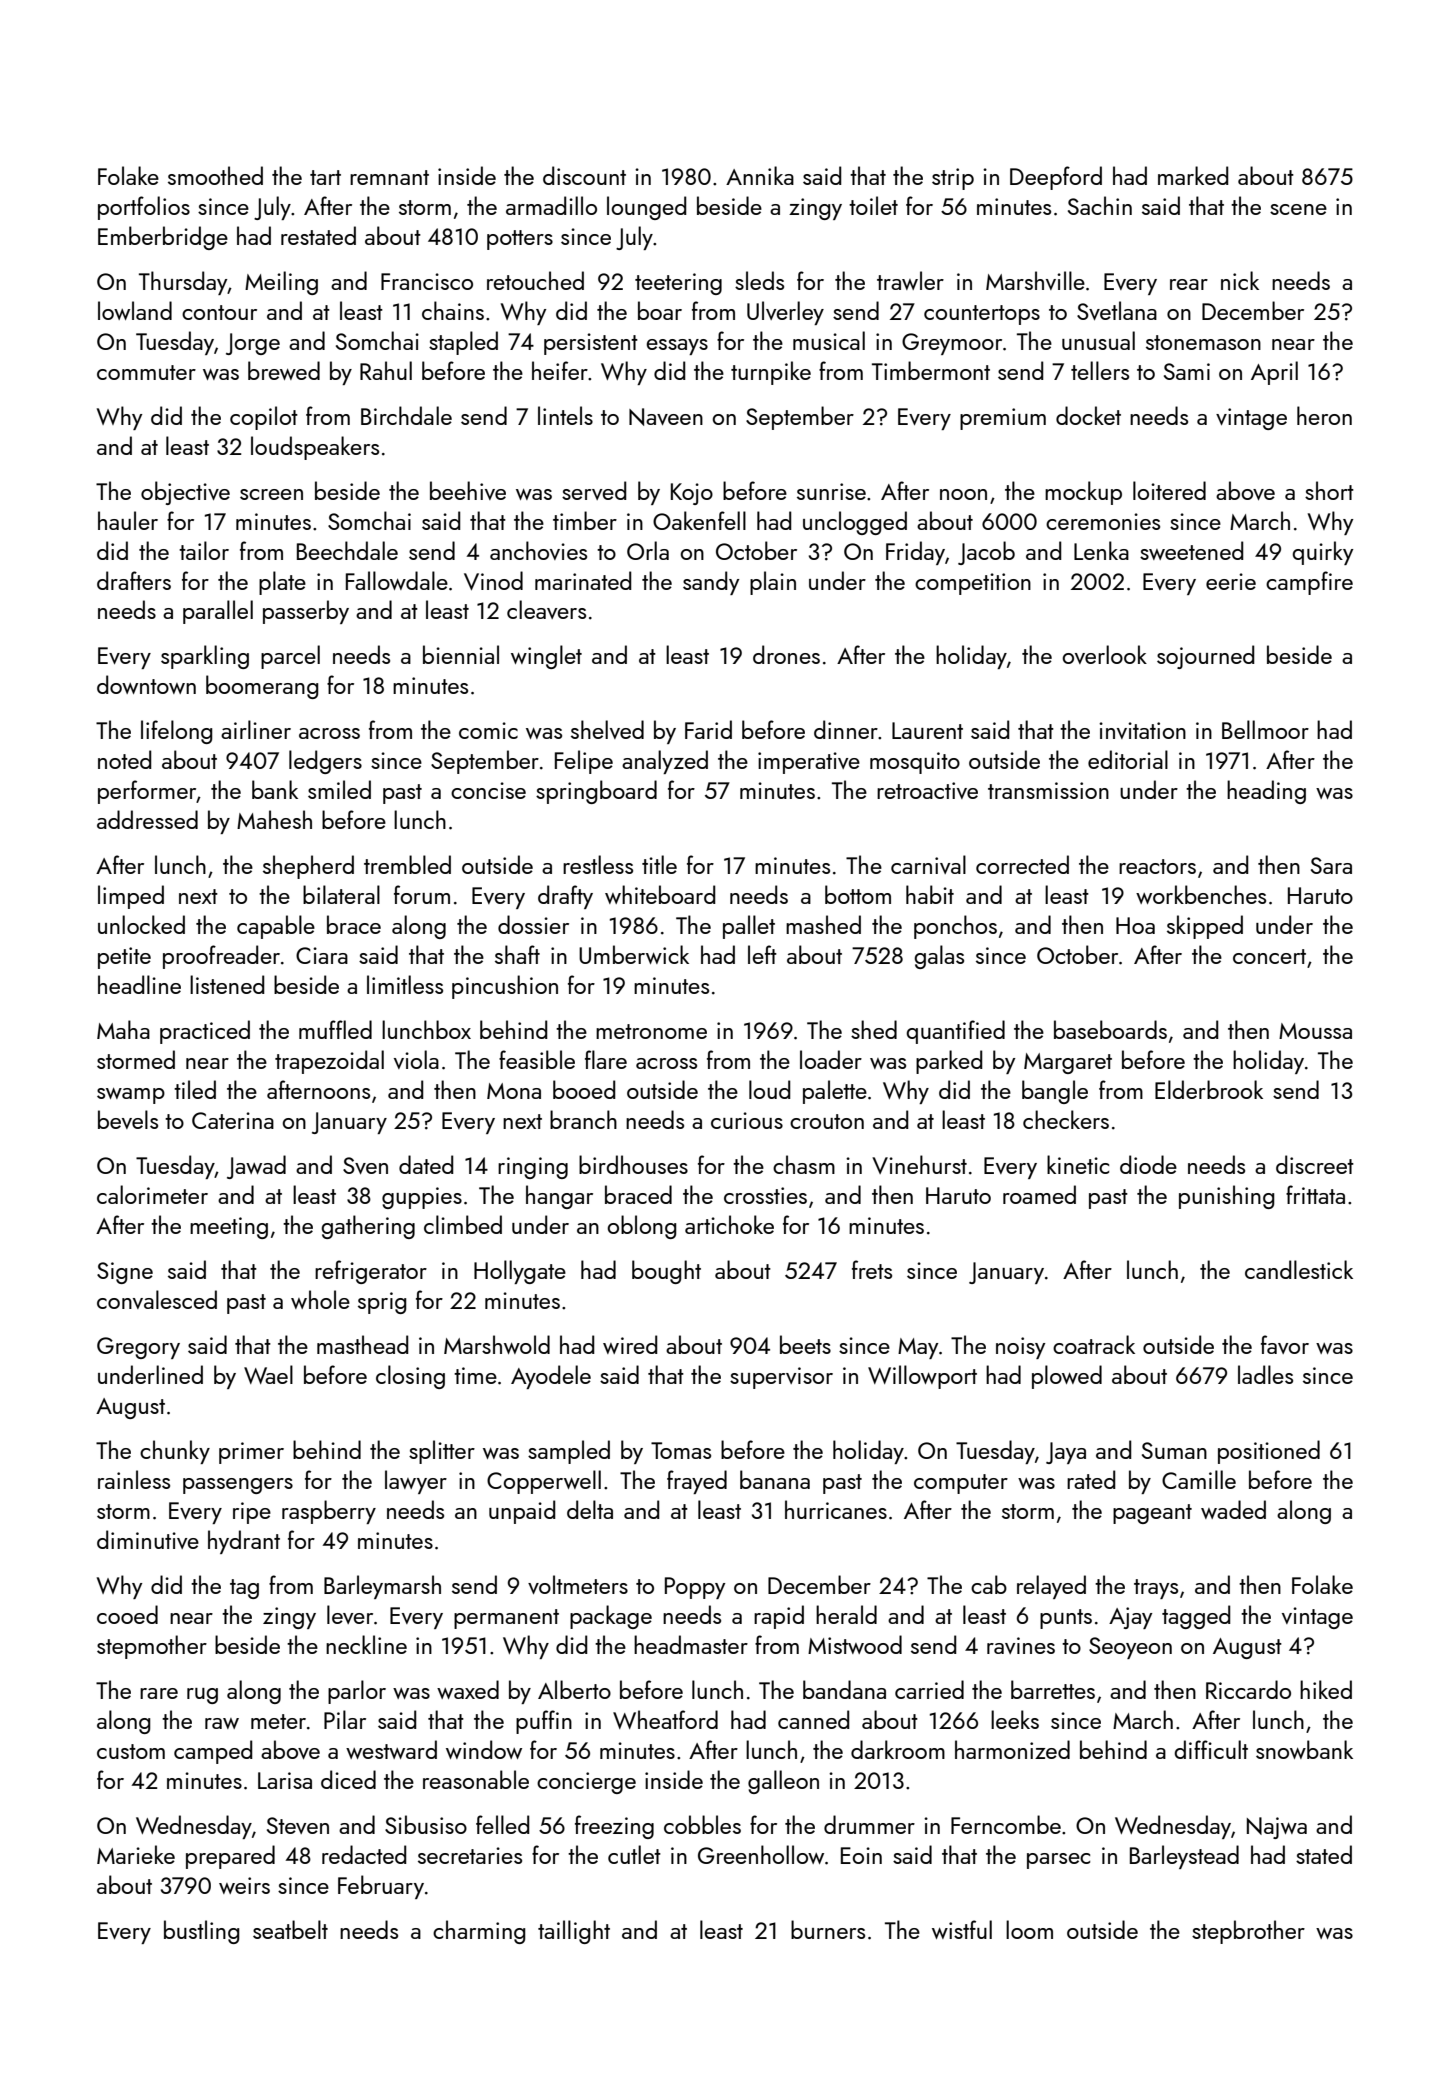 The height and width of the screenshot is (2100, 1450). What do you see at coordinates (1269, 1452) in the screenshot?
I see `positioned` at bounding box center [1269, 1452].
